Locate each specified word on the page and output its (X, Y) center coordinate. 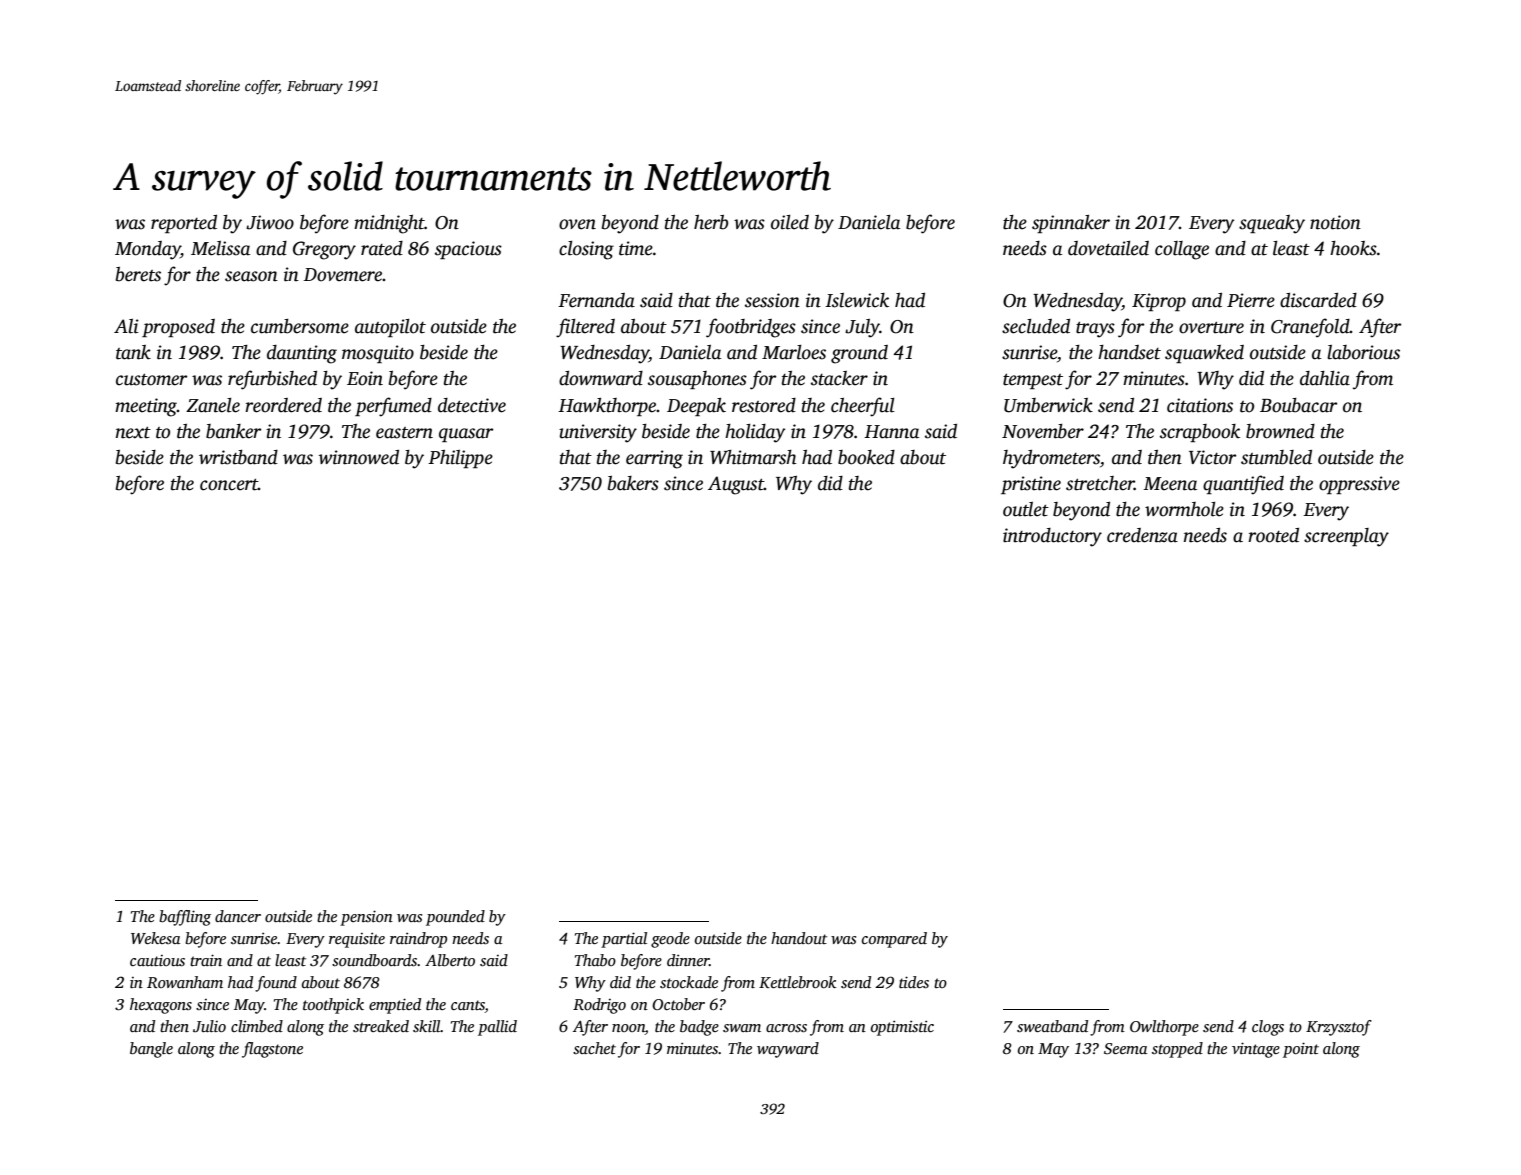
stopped (1177, 1050)
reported (184, 224)
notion (1335, 222)
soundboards (374, 960)
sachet (594, 1048)
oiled (790, 222)
